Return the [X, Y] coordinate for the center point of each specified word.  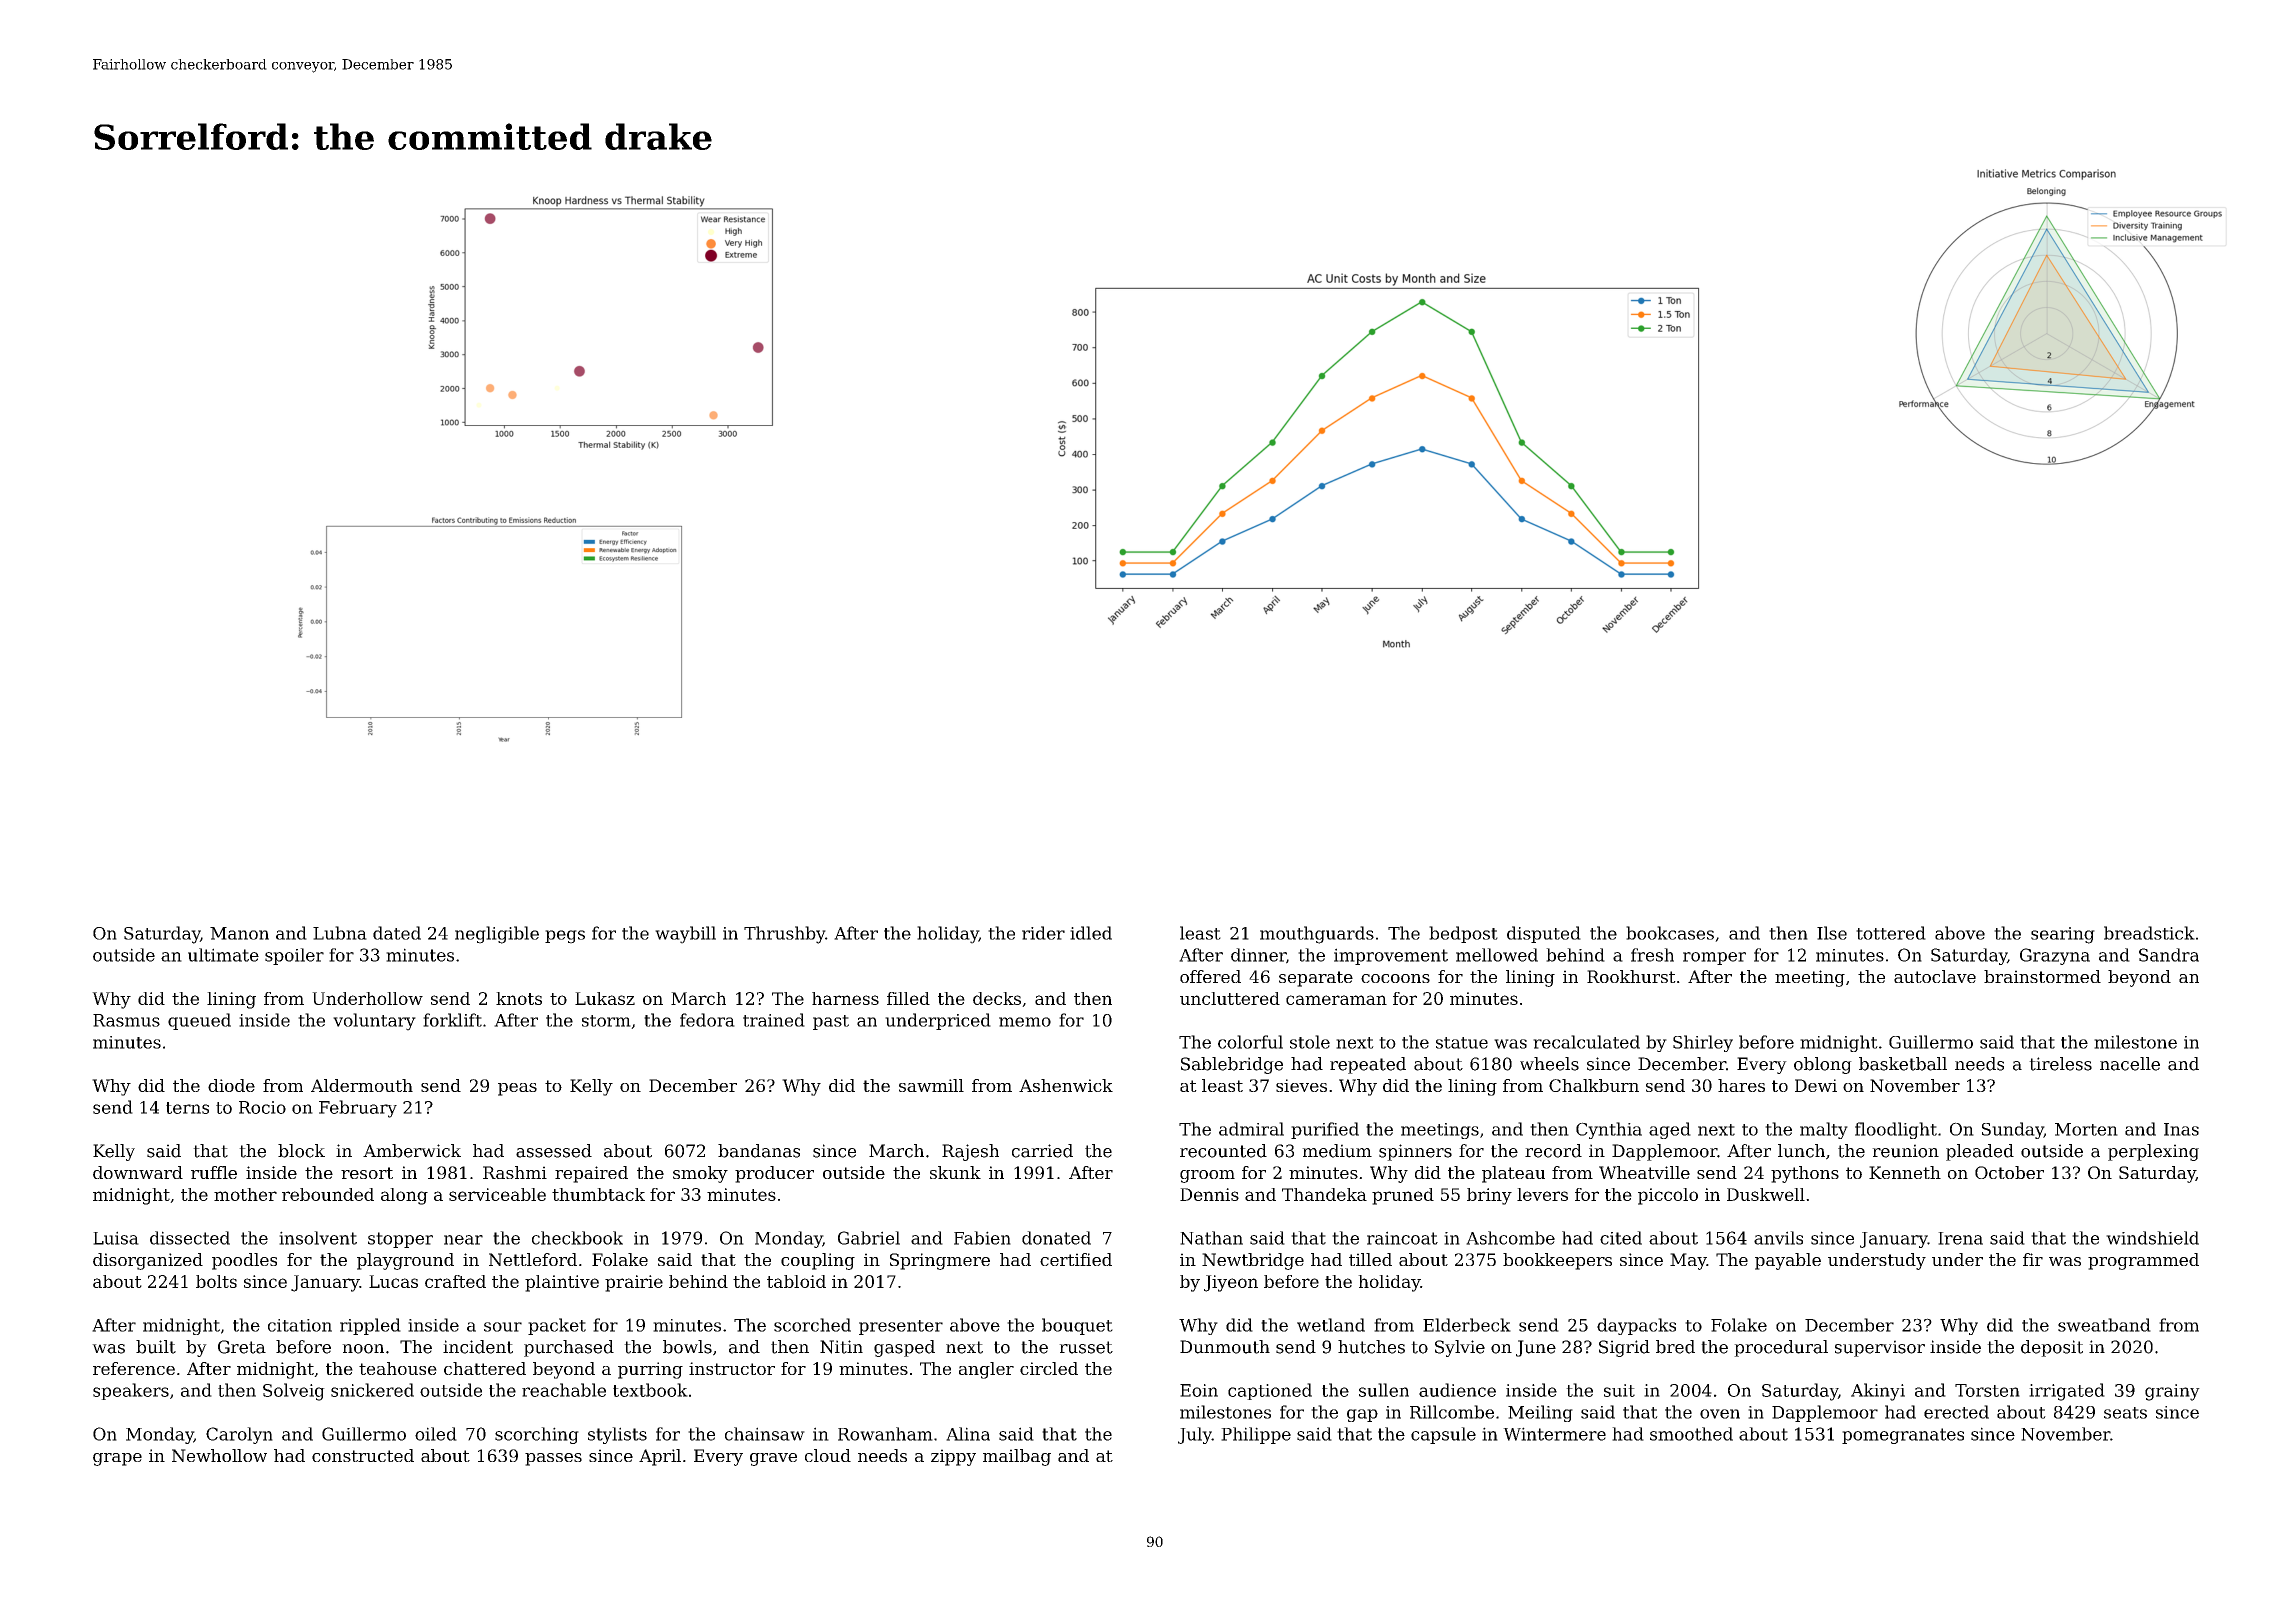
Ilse [1832, 933]
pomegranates [1903, 1436]
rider [1043, 933]
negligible [497, 935]
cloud [828, 1455]
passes [553, 1459]
